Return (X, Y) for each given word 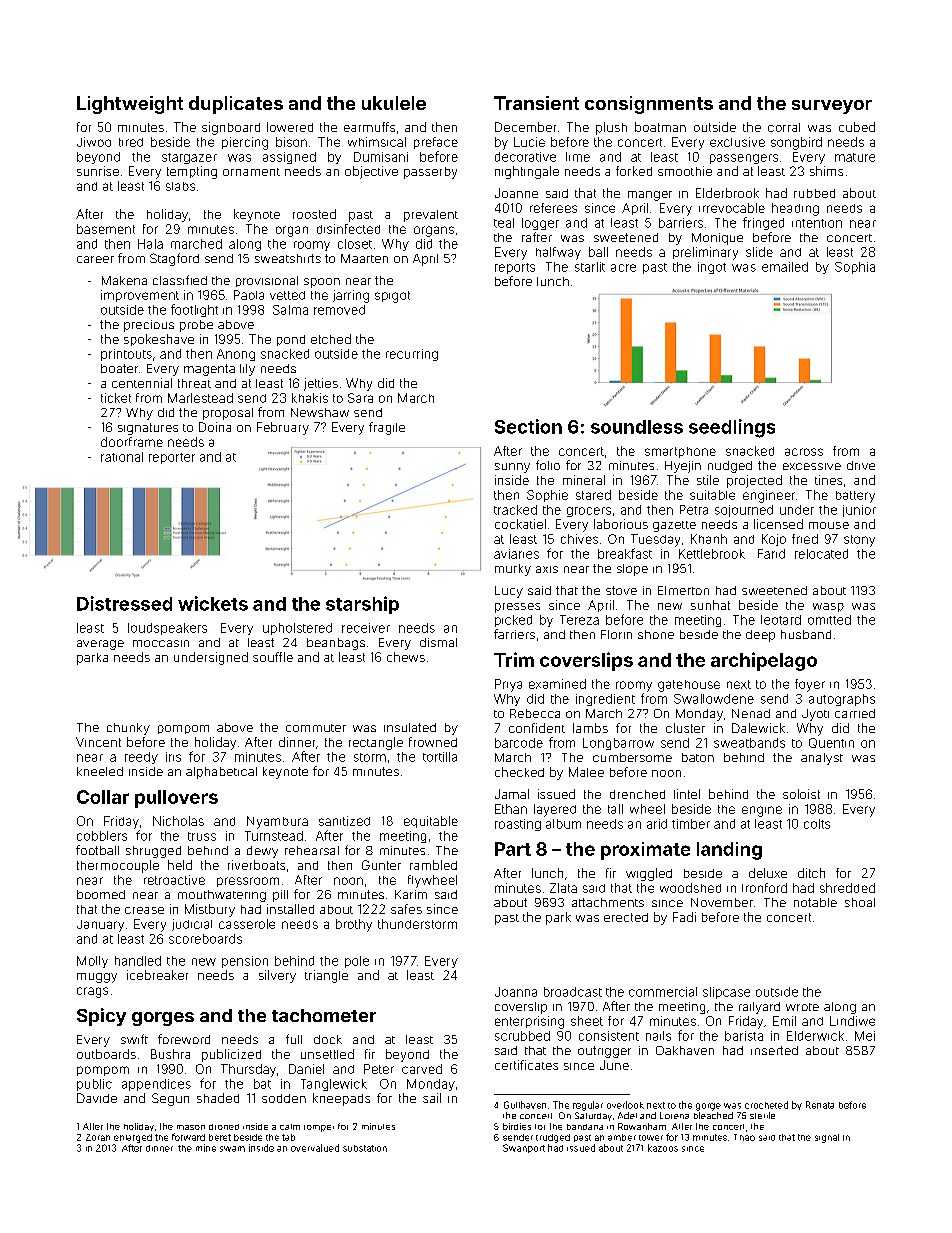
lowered (290, 127)
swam (232, 1149)
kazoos (663, 1148)
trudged (553, 1138)
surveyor (832, 107)
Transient (536, 103)
